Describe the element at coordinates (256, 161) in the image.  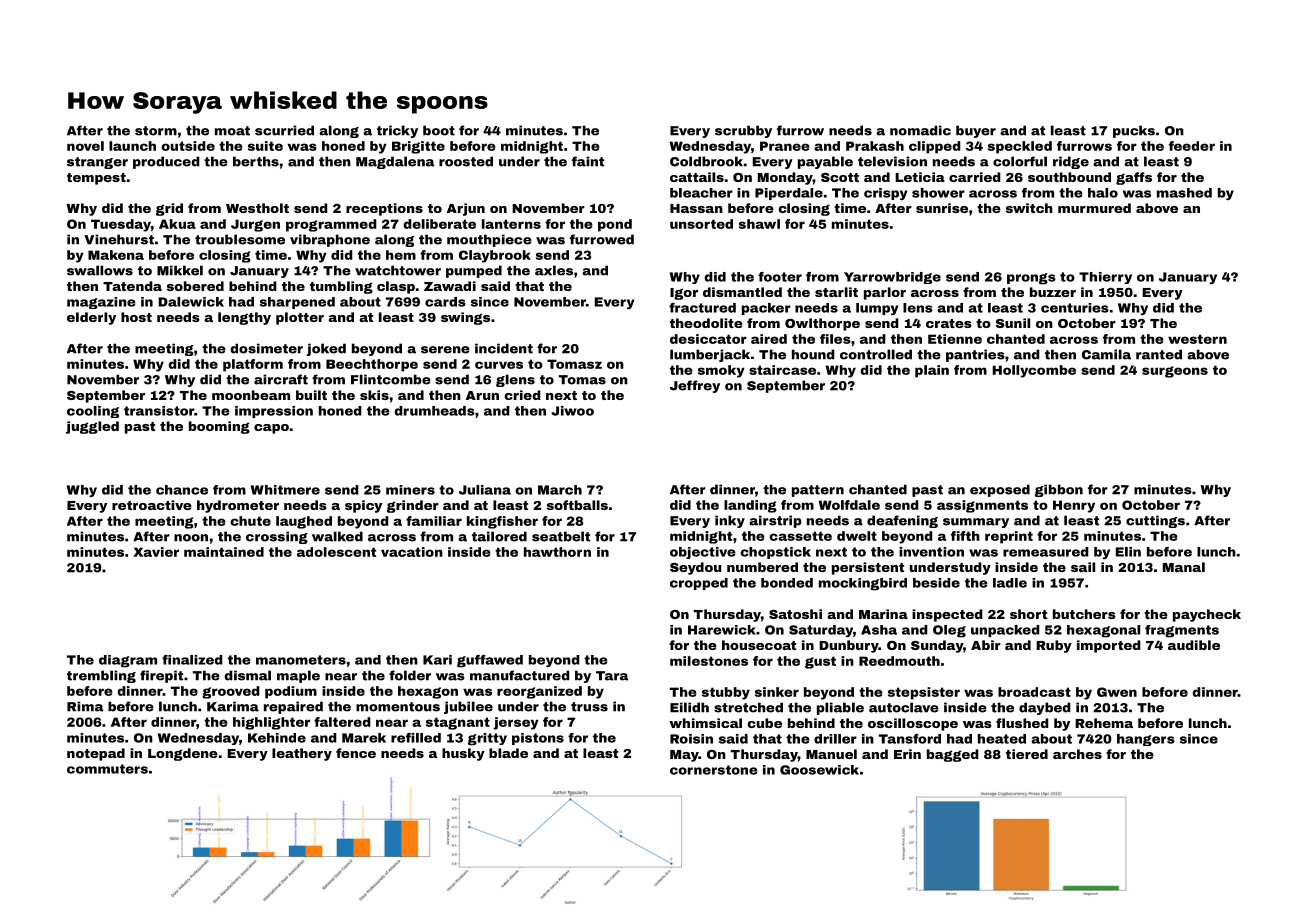
I see `berths` at that location.
